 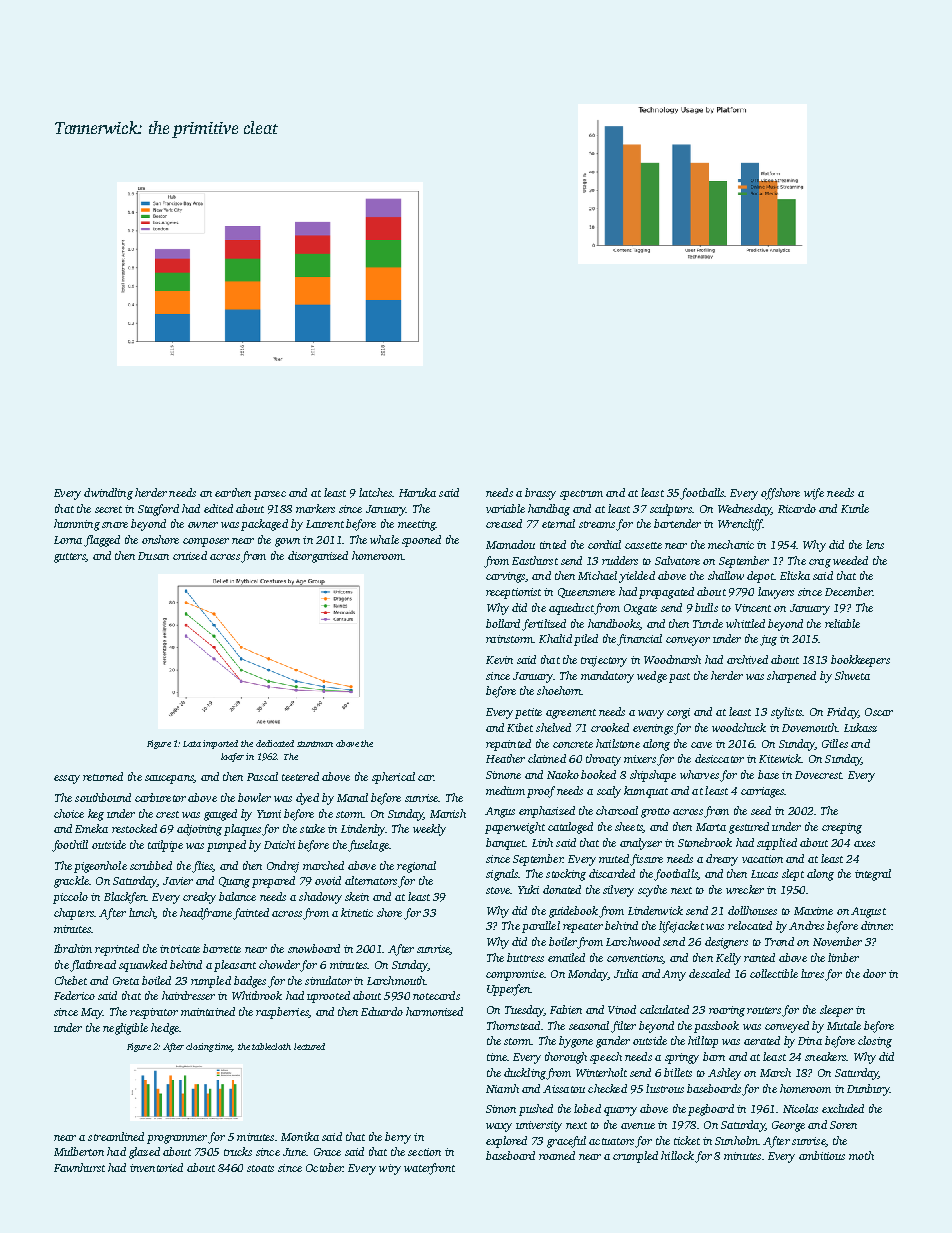 I want to click on wife, so click(x=814, y=494).
